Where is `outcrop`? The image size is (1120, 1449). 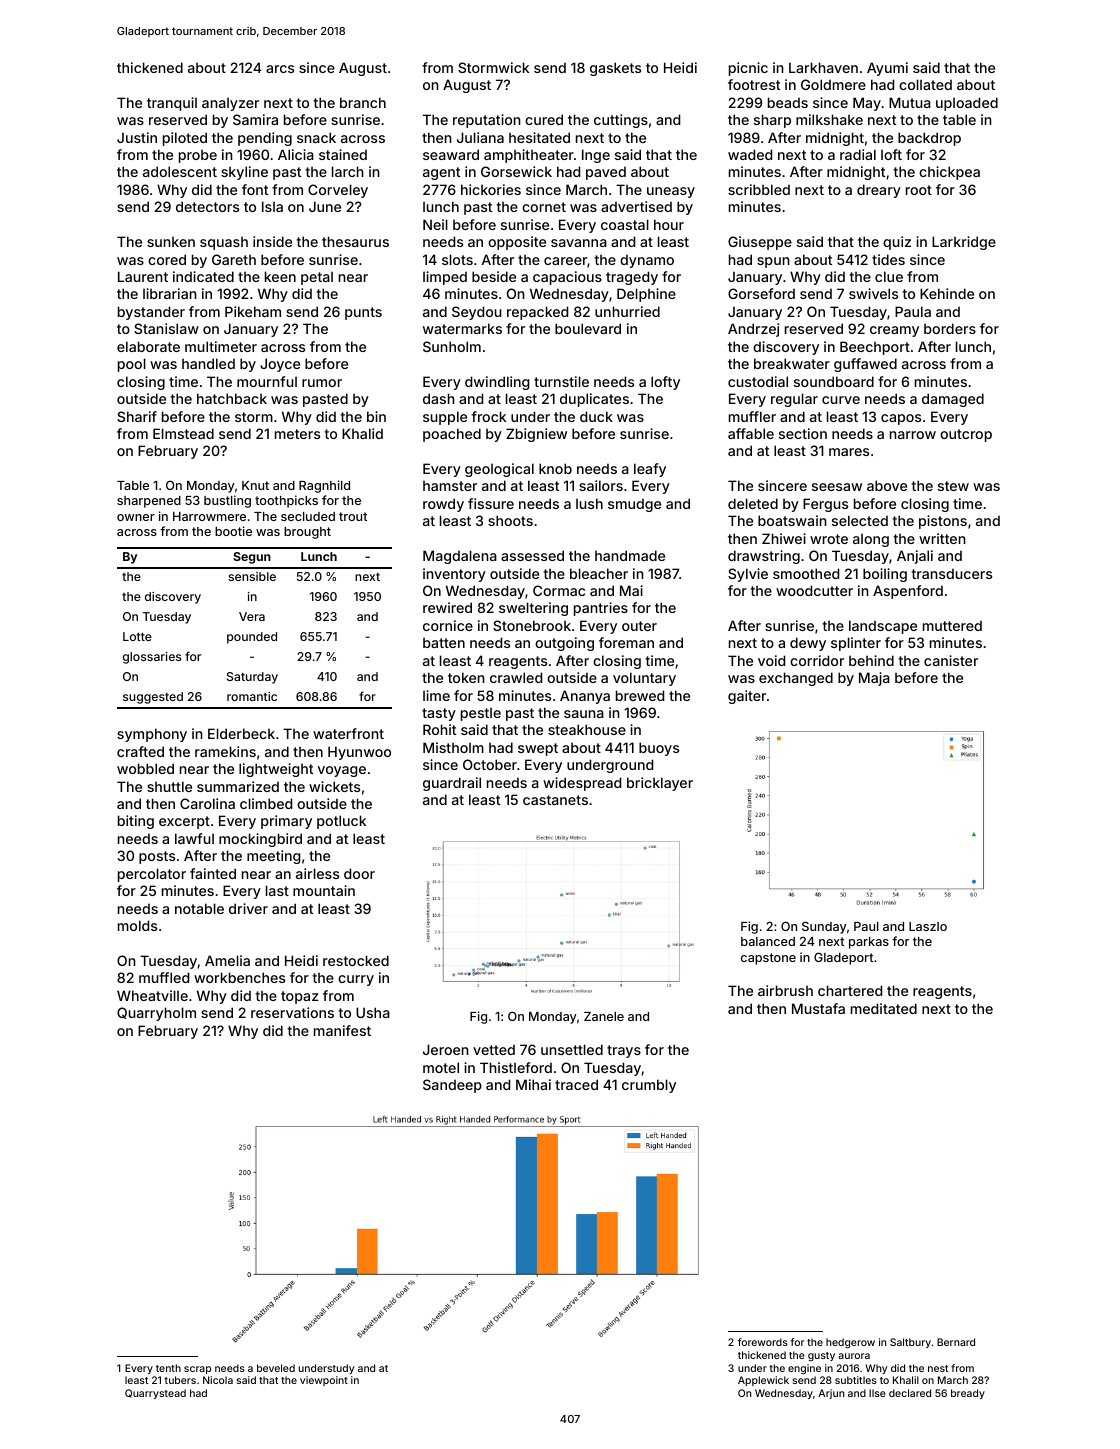 outcrop is located at coordinates (966, 435).
